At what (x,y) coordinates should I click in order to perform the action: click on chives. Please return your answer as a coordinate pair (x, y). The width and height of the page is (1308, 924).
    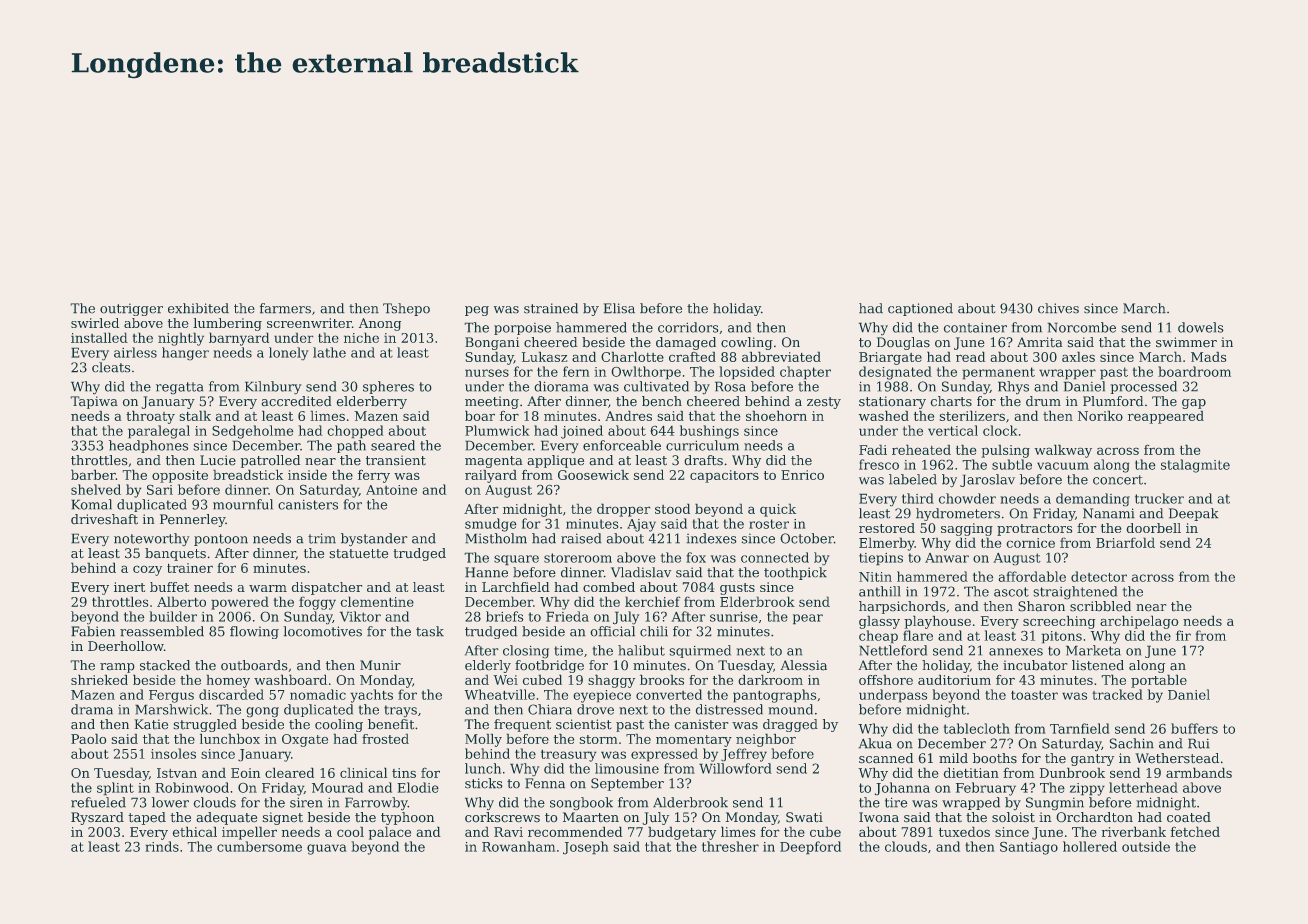
    Looking at the image, I should click on (1058, 308).
